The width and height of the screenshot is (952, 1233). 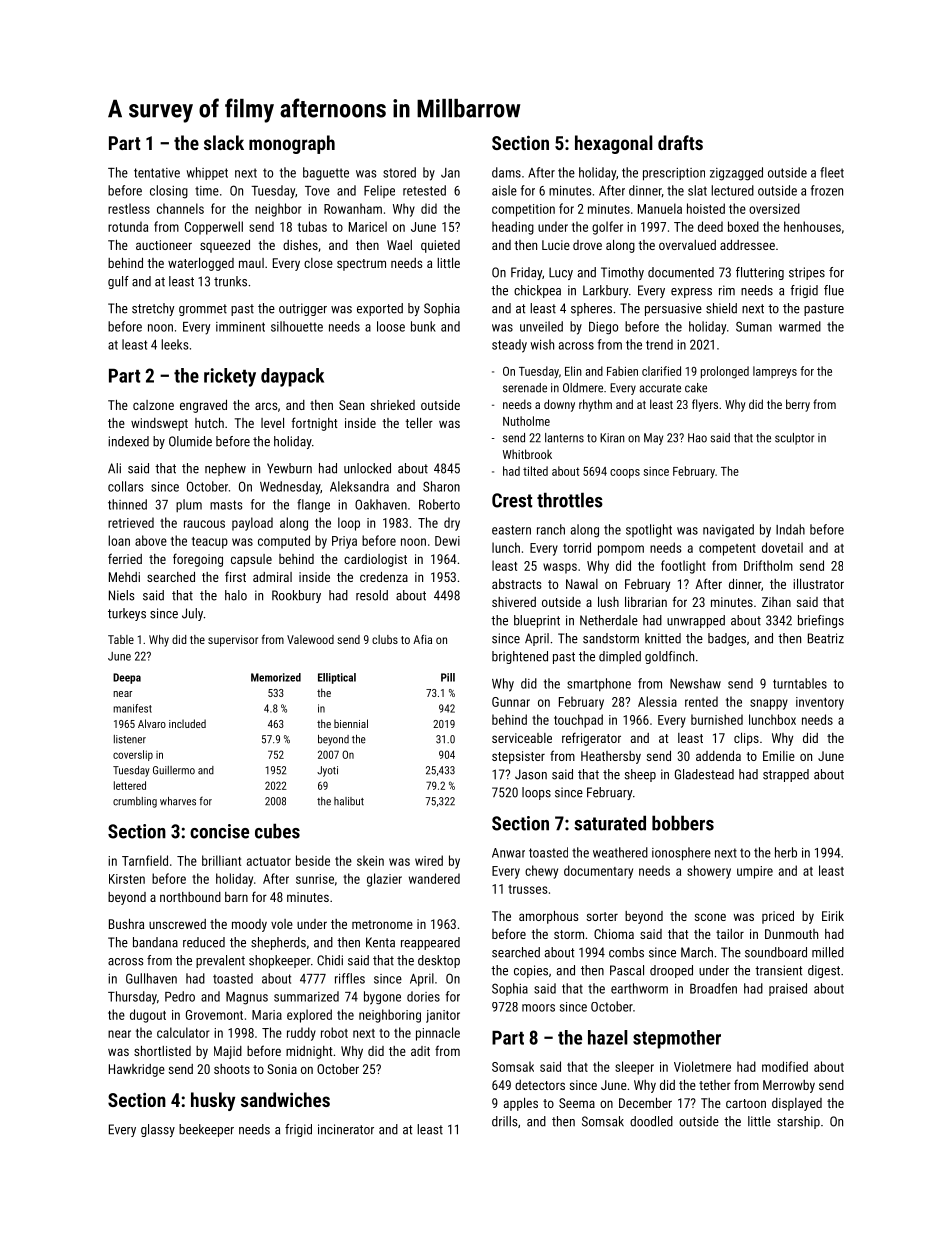 I want to click on coops, so click(x=625, y=474).
